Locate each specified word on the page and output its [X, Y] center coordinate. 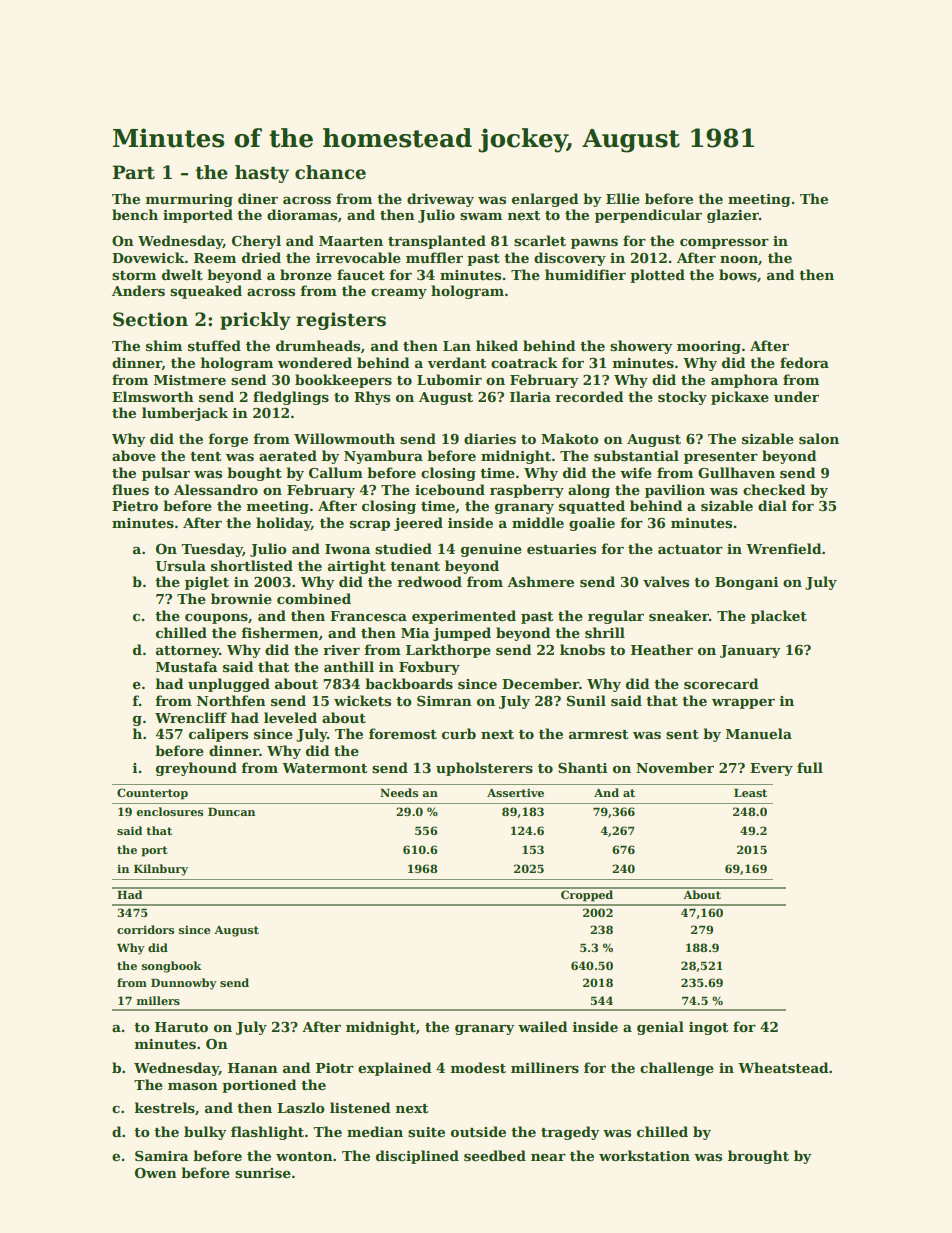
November [675, 767]
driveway [440, 200]
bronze [306, 274]
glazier [733, 216]
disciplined [417, 1157]
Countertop [152, 794]
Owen [156, 1173]
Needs [399, 792]
